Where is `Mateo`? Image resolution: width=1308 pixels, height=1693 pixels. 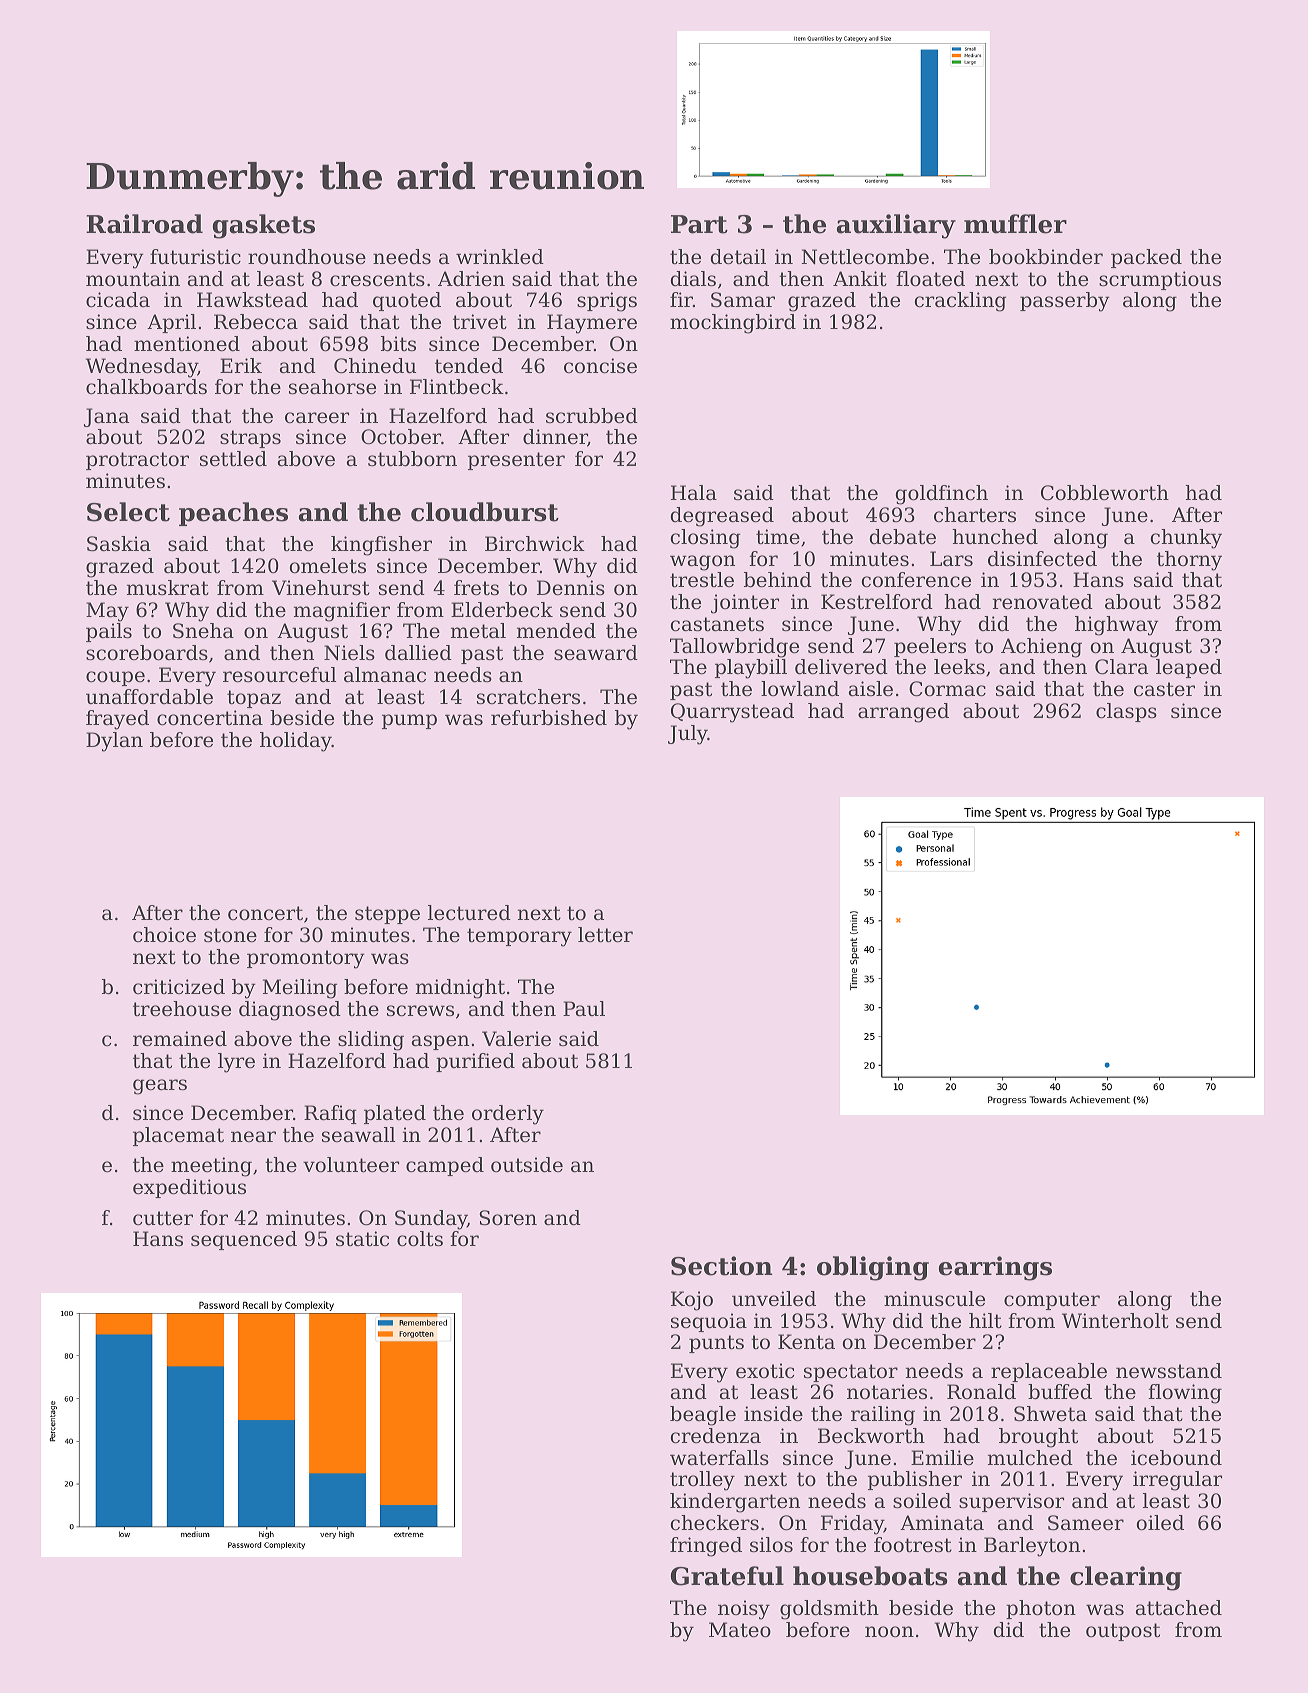
Mateo is located at coordinates (740, 1630).
